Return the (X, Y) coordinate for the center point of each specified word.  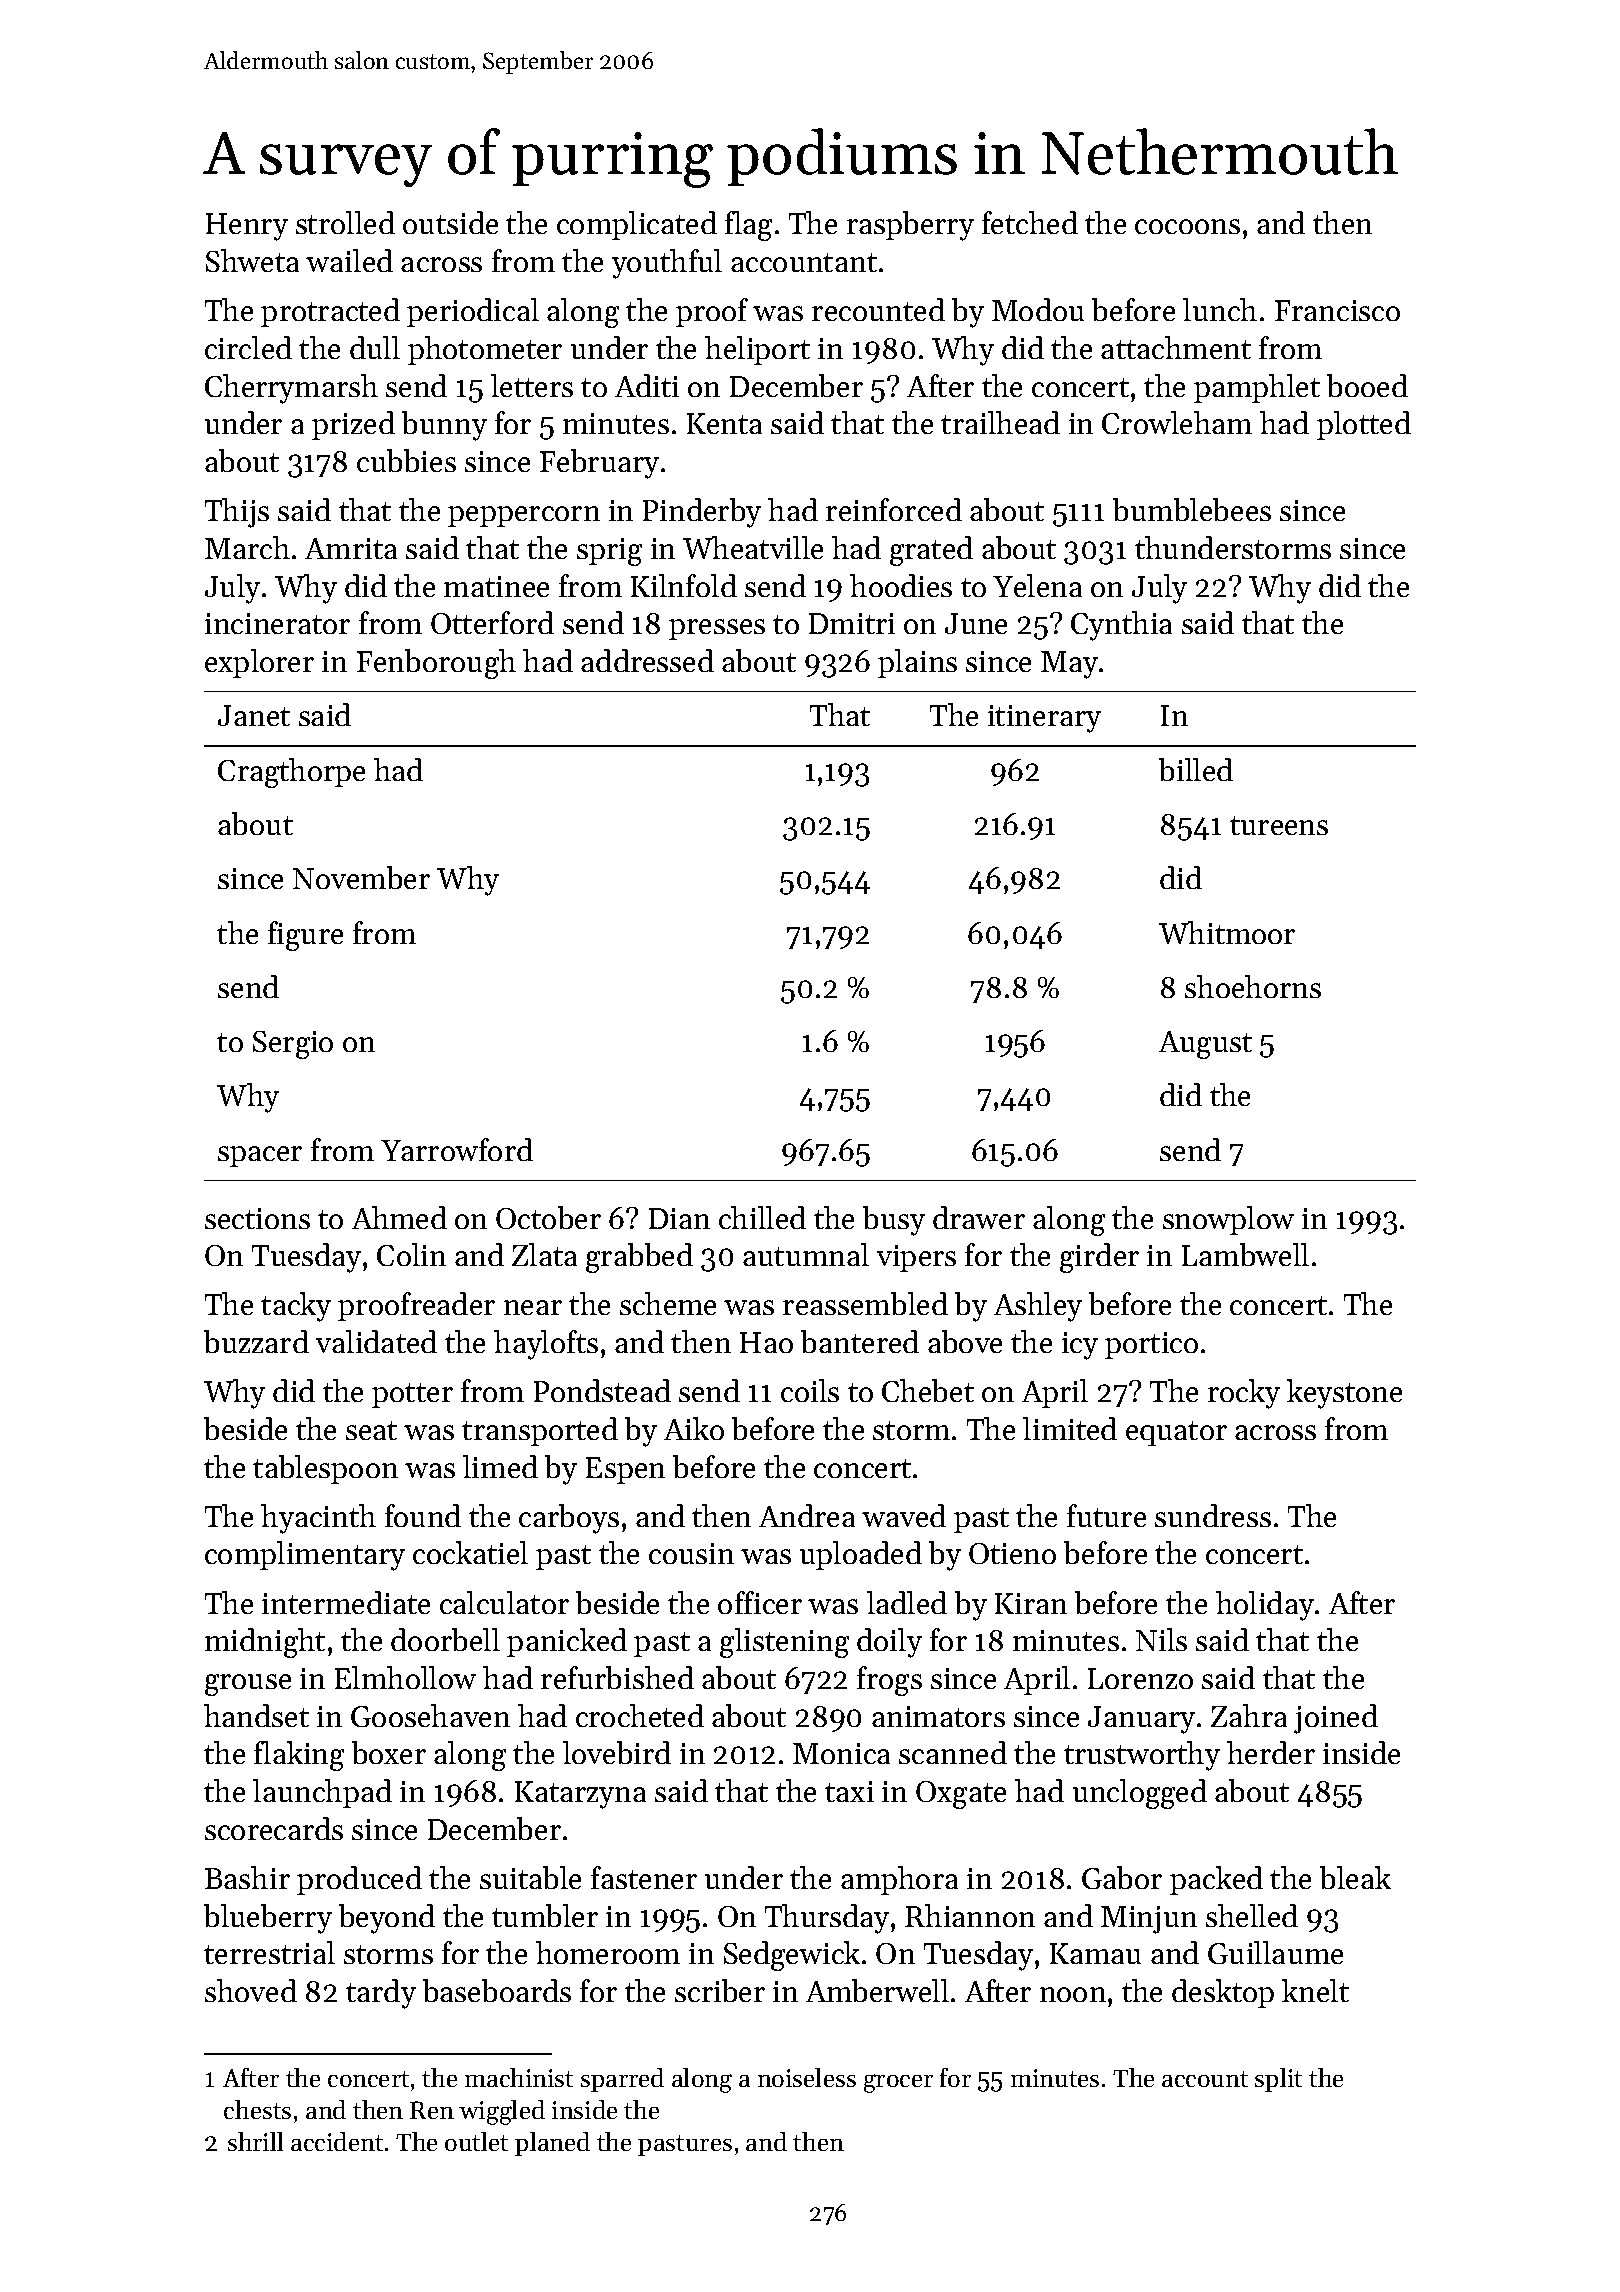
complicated (637, 225)
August (1205, 1045)
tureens (1279, 825)
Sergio (293, 1045)
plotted (1364, 425)
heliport (757, 350)
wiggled (502, 2112)
